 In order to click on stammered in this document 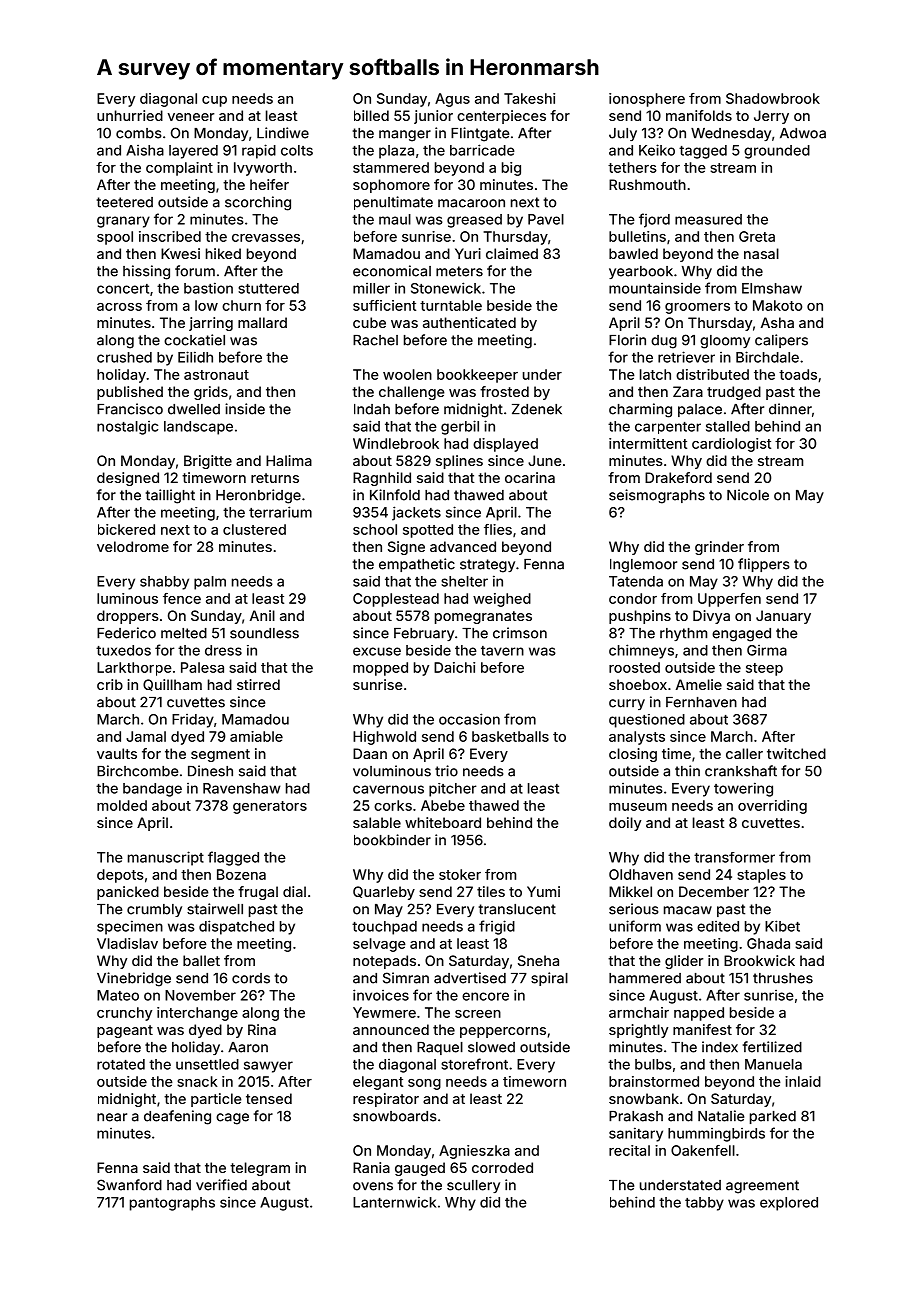, I will do `click(391, 167)`.
